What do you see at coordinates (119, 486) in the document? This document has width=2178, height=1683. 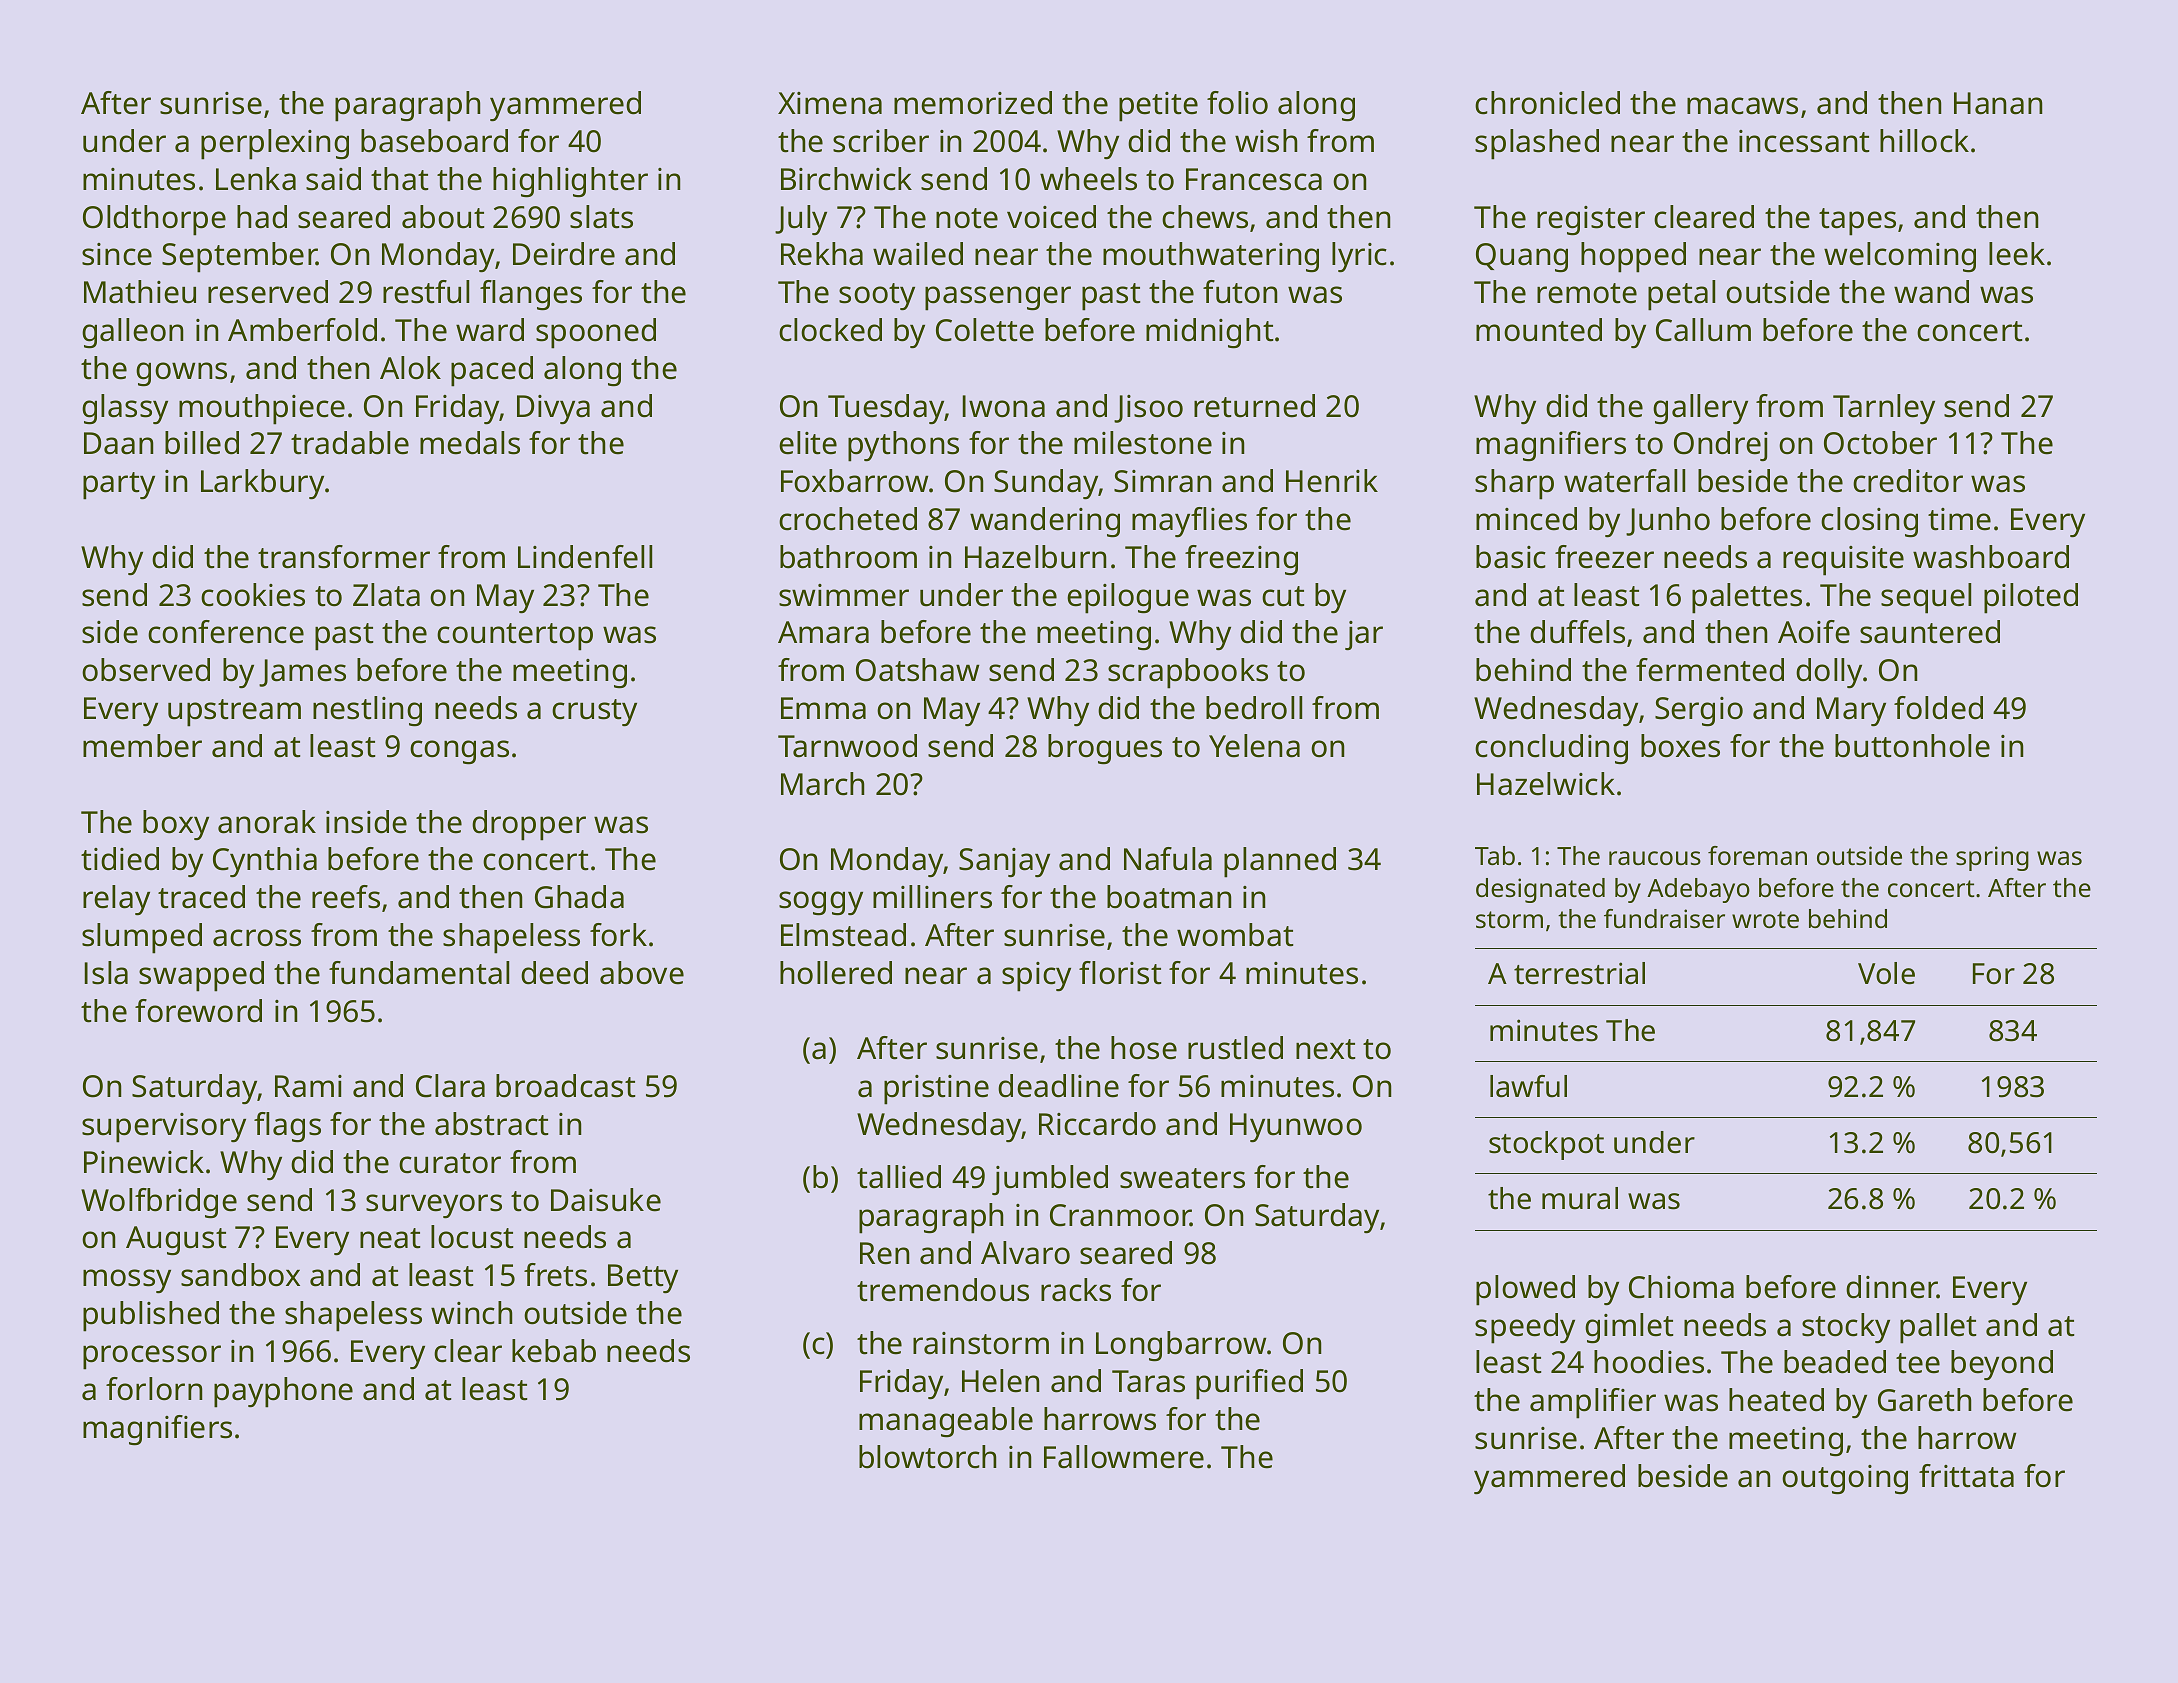 I see `party` at bounding box center [119, 486].
